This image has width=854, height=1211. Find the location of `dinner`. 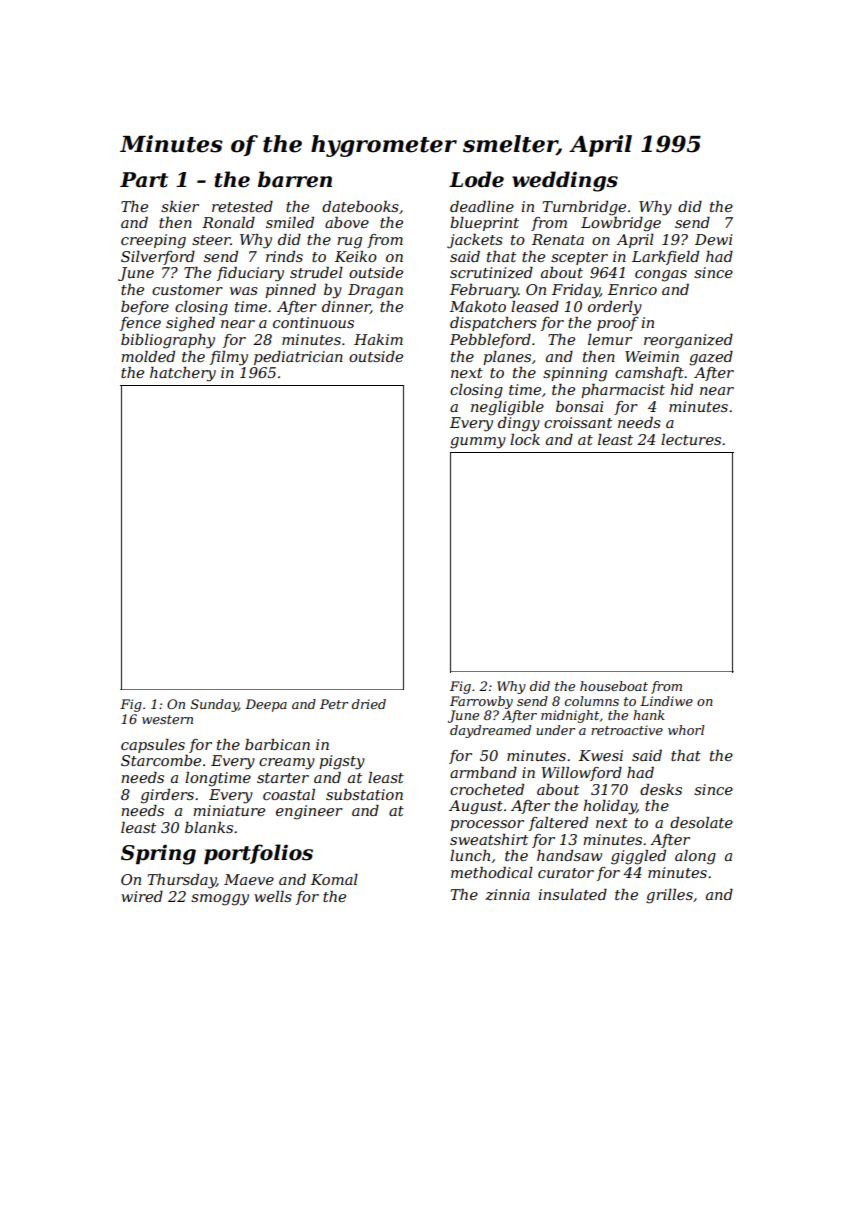

dinner is located at coordinates (346, 307).
